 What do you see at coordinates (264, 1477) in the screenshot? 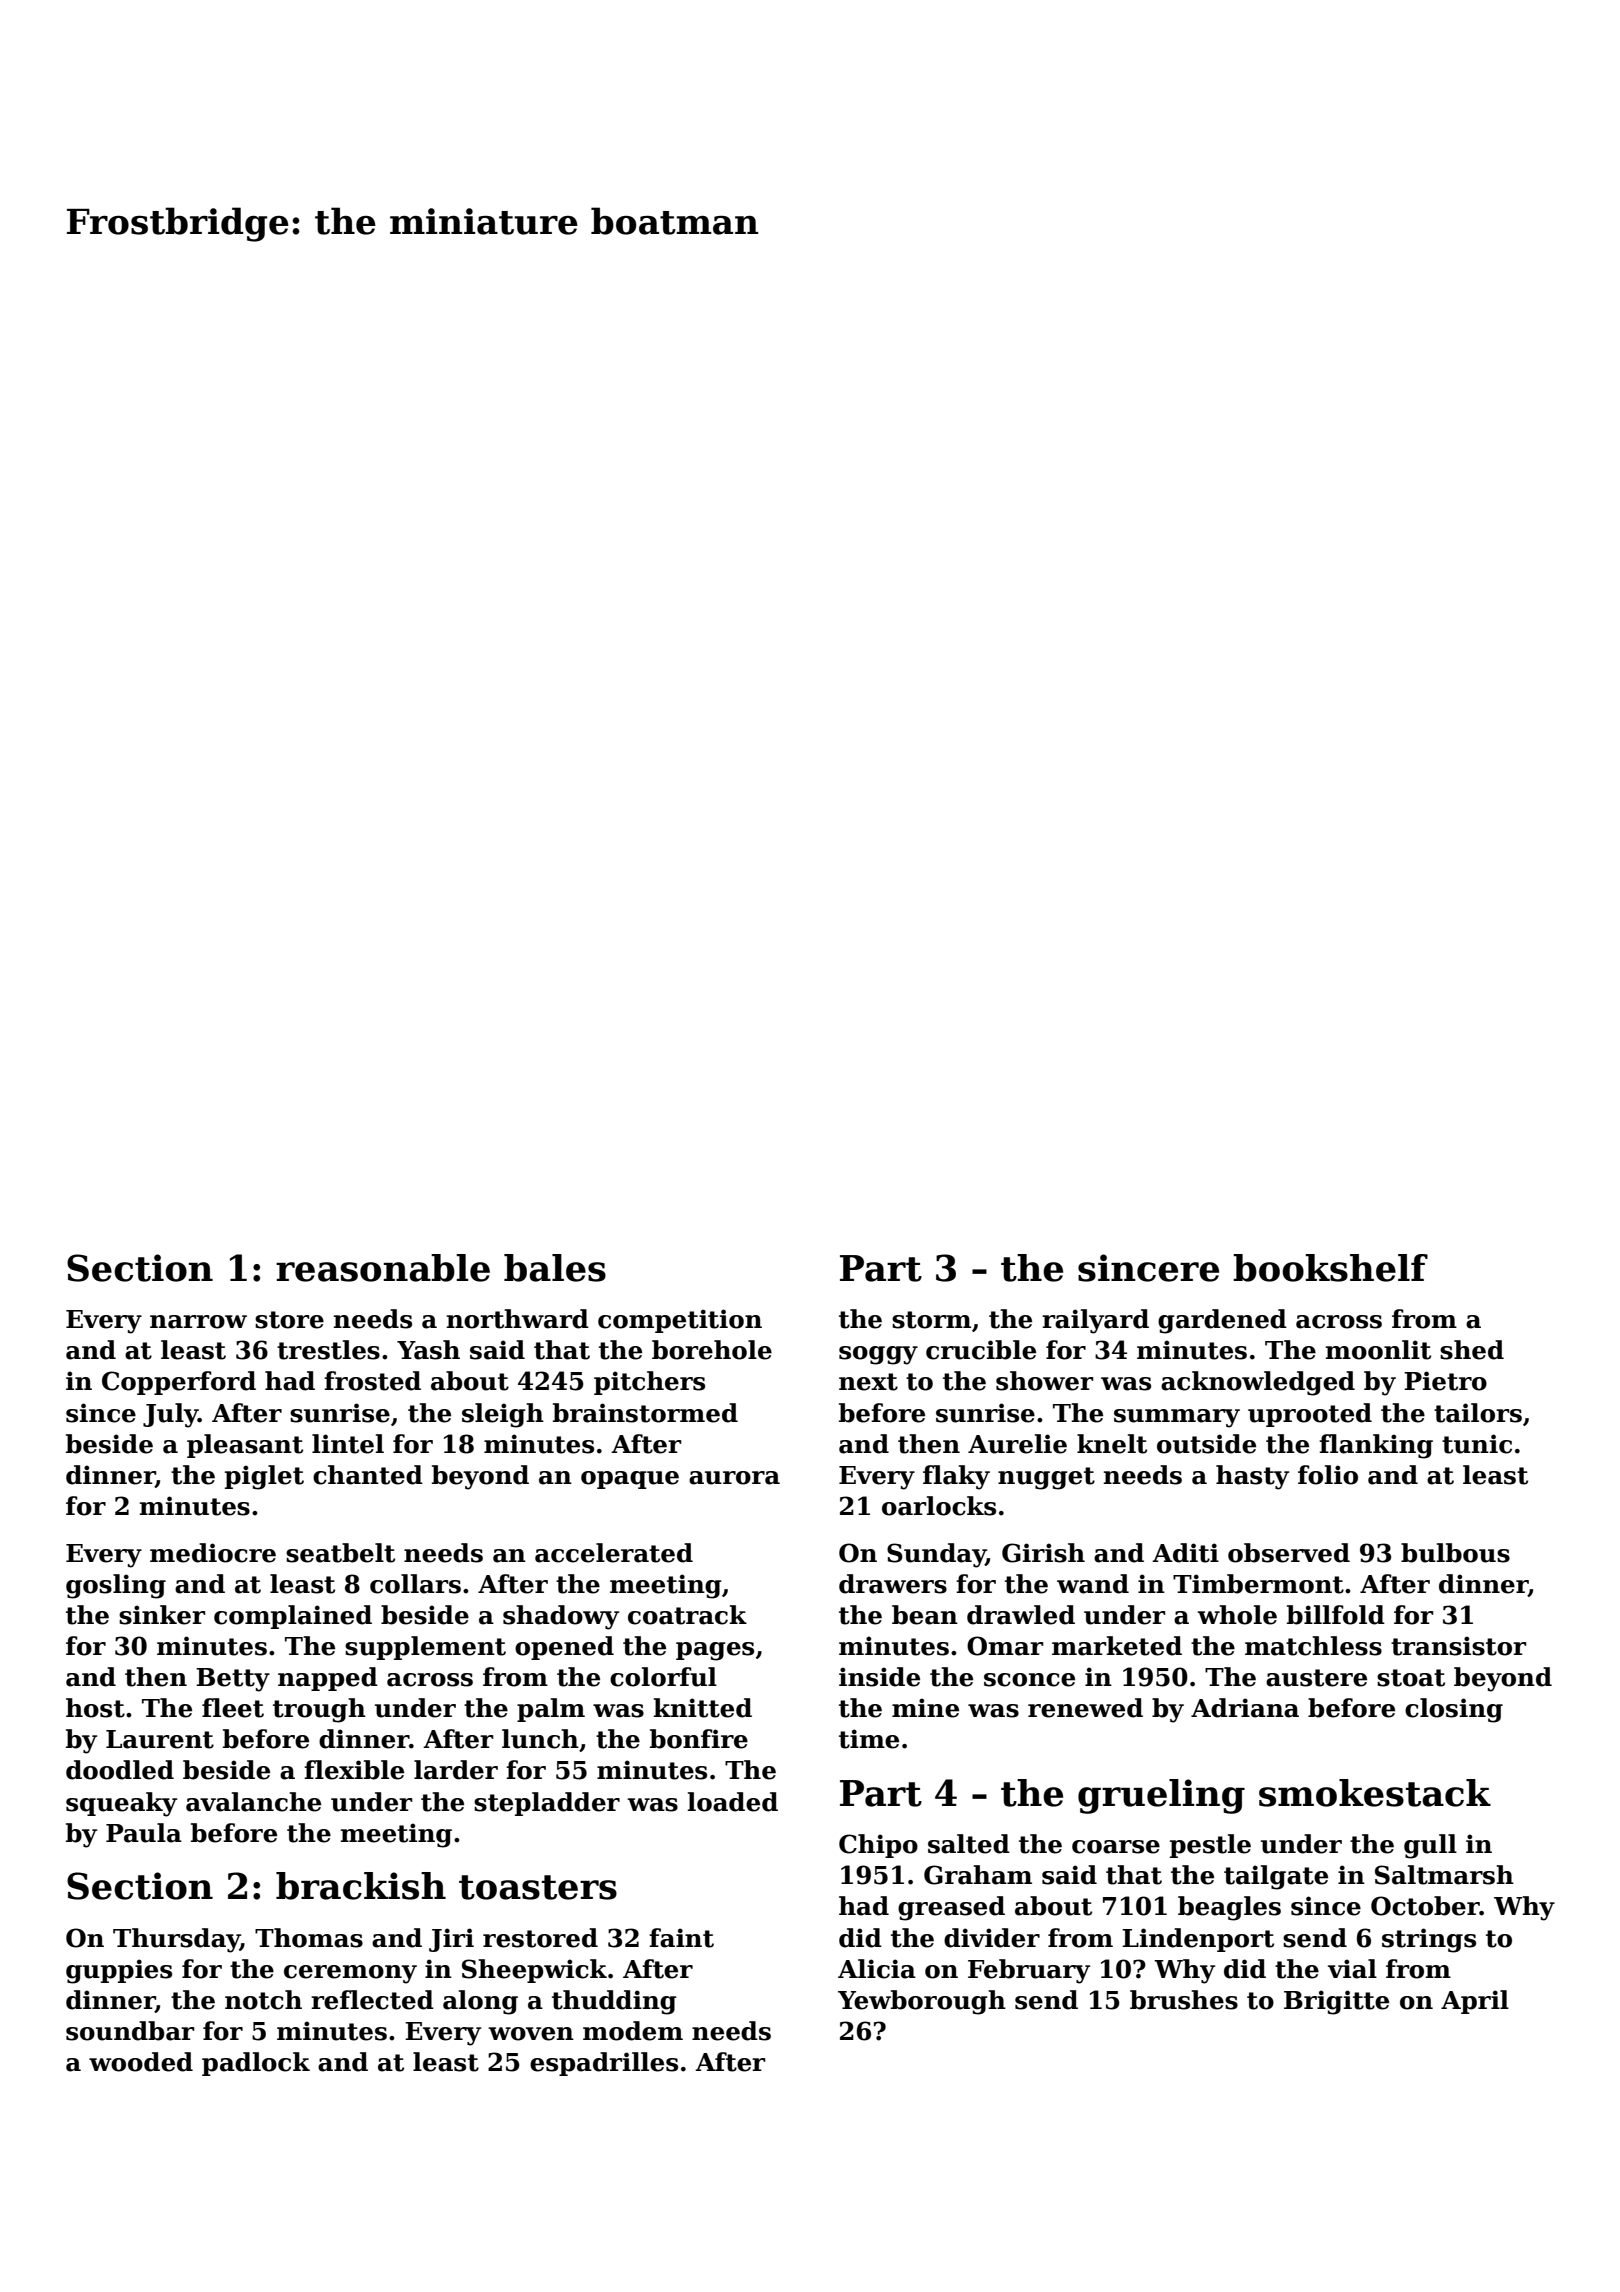
I see `piglet` at bounding box center [264, 1477].
